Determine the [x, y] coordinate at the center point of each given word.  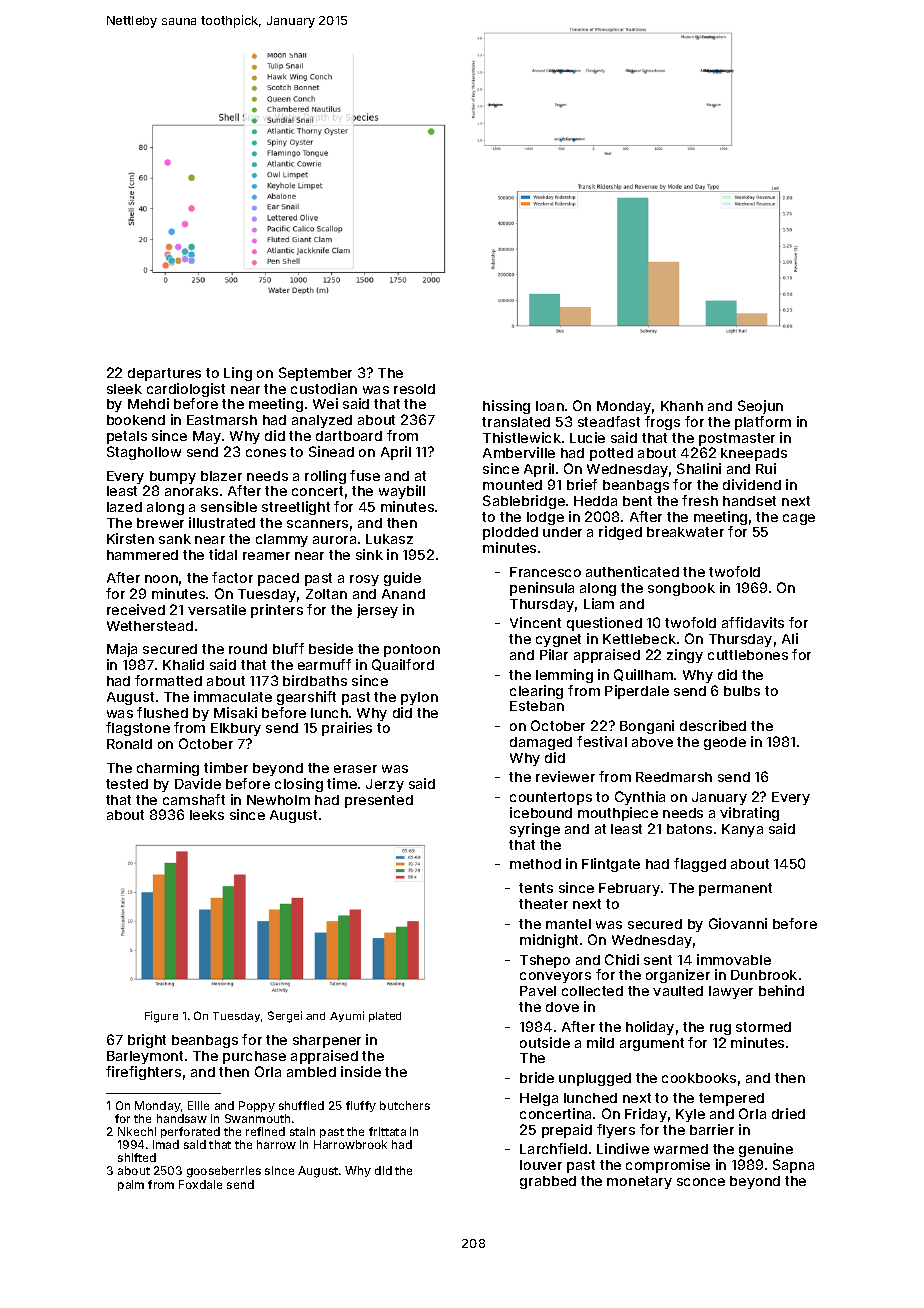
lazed [124, 507]
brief [582, 484]
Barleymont [145, 1057]
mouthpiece [618, 814]
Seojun [760, 407]
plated [385, 1017]
